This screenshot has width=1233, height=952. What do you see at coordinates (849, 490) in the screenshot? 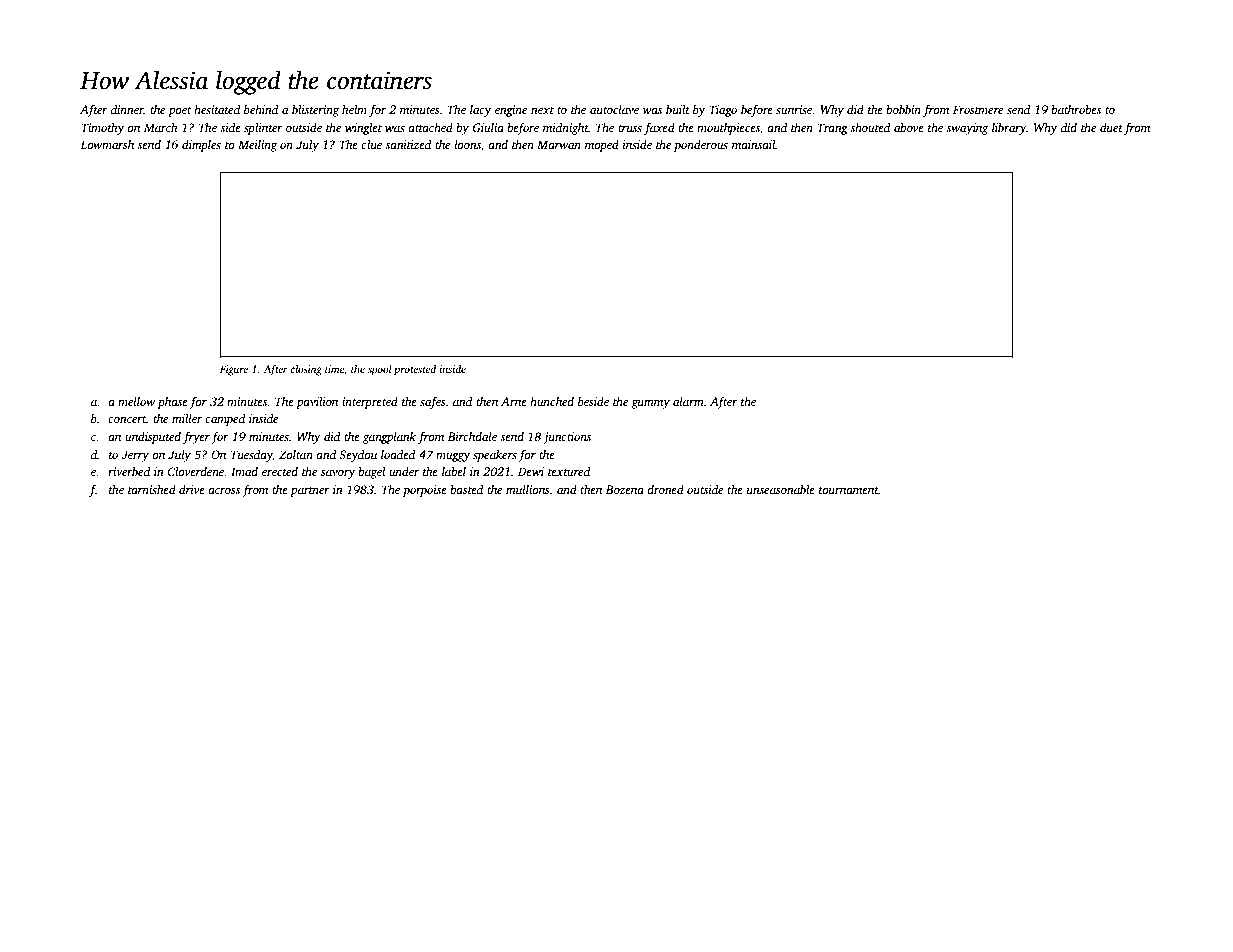
I see `tournament` at bounding box center [849, 490].
